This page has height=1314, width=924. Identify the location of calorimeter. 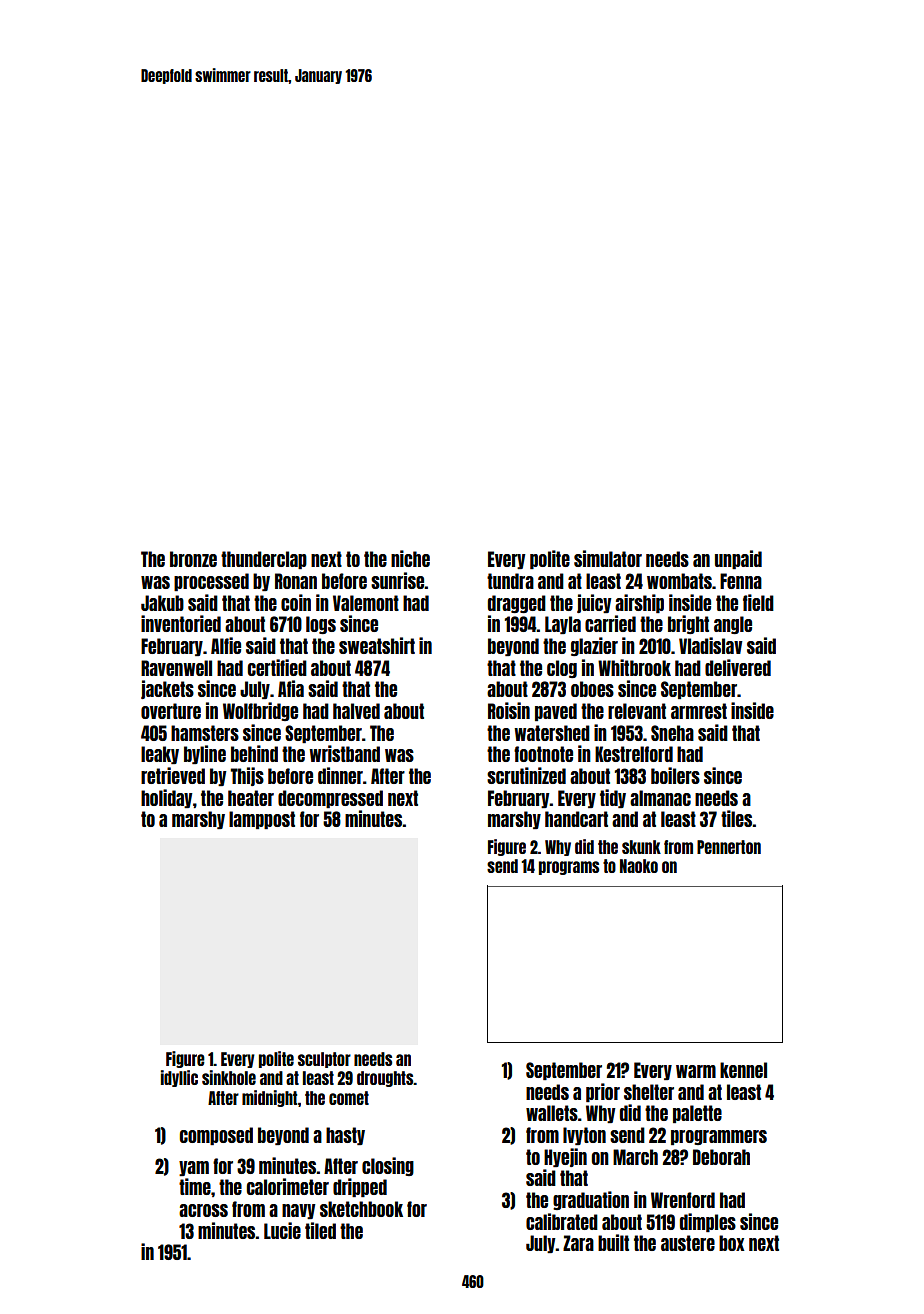
(288, 1186).
